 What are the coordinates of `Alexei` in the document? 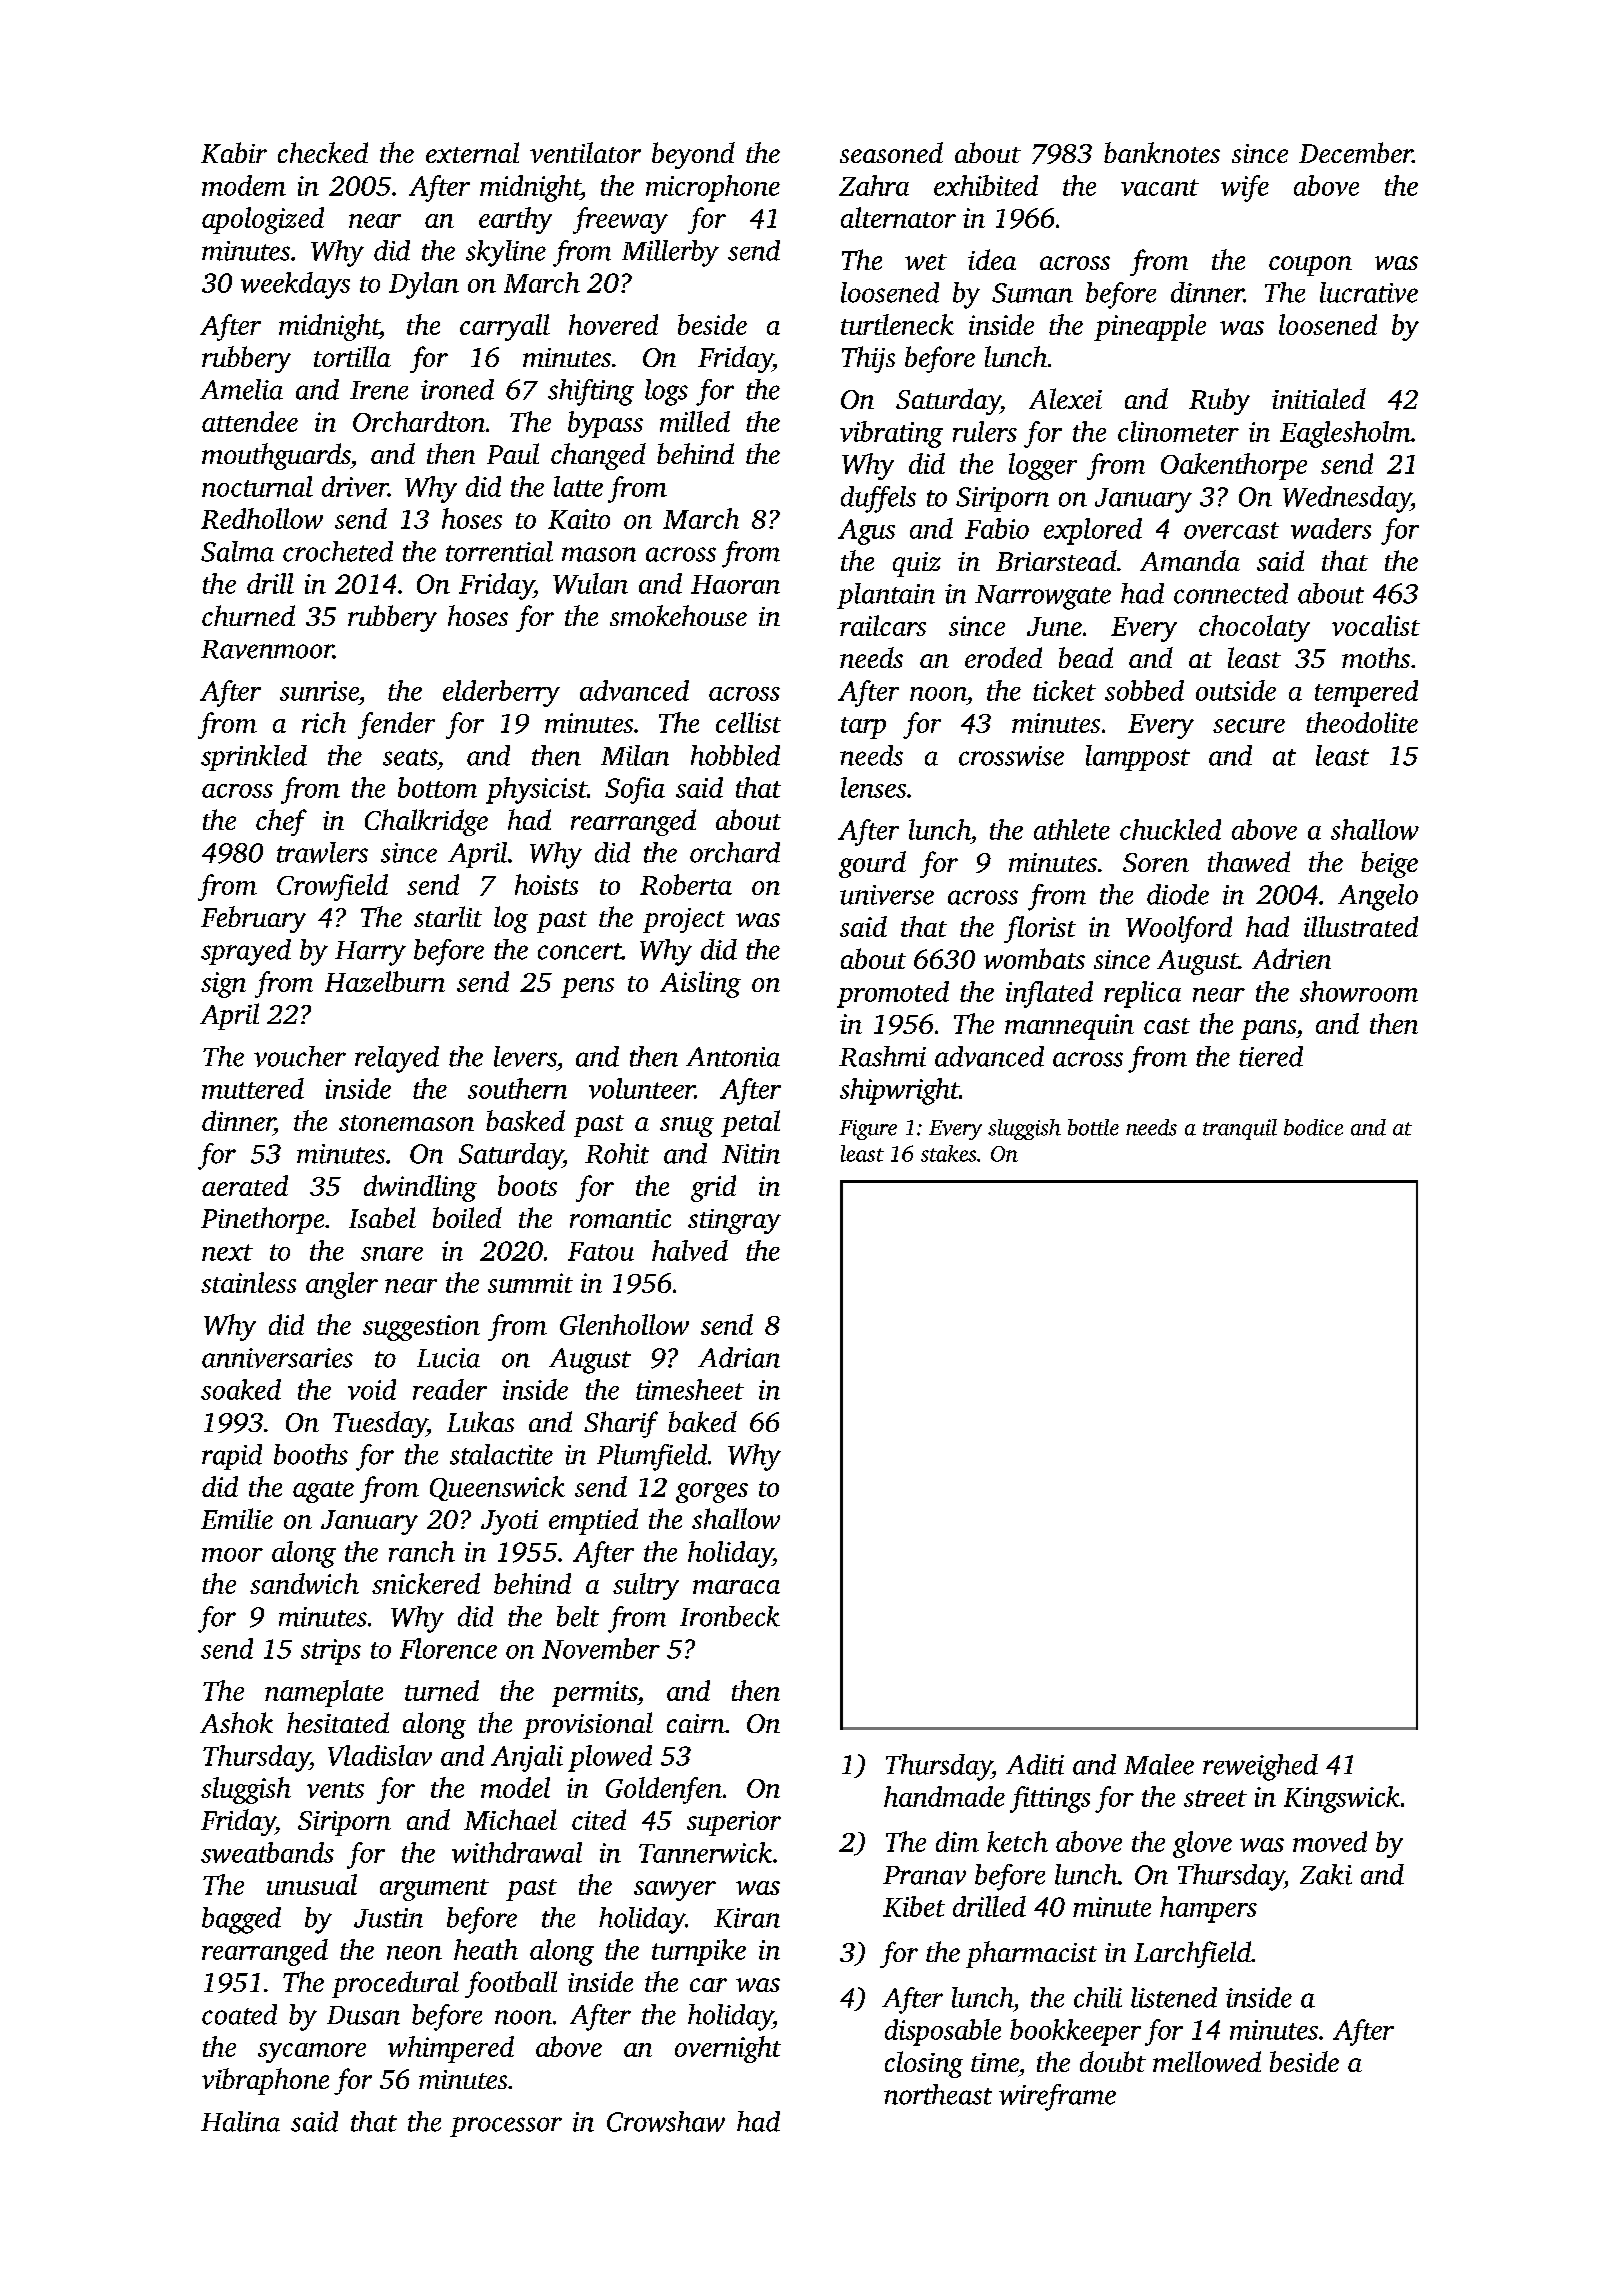 It's located at (1065, 398).
